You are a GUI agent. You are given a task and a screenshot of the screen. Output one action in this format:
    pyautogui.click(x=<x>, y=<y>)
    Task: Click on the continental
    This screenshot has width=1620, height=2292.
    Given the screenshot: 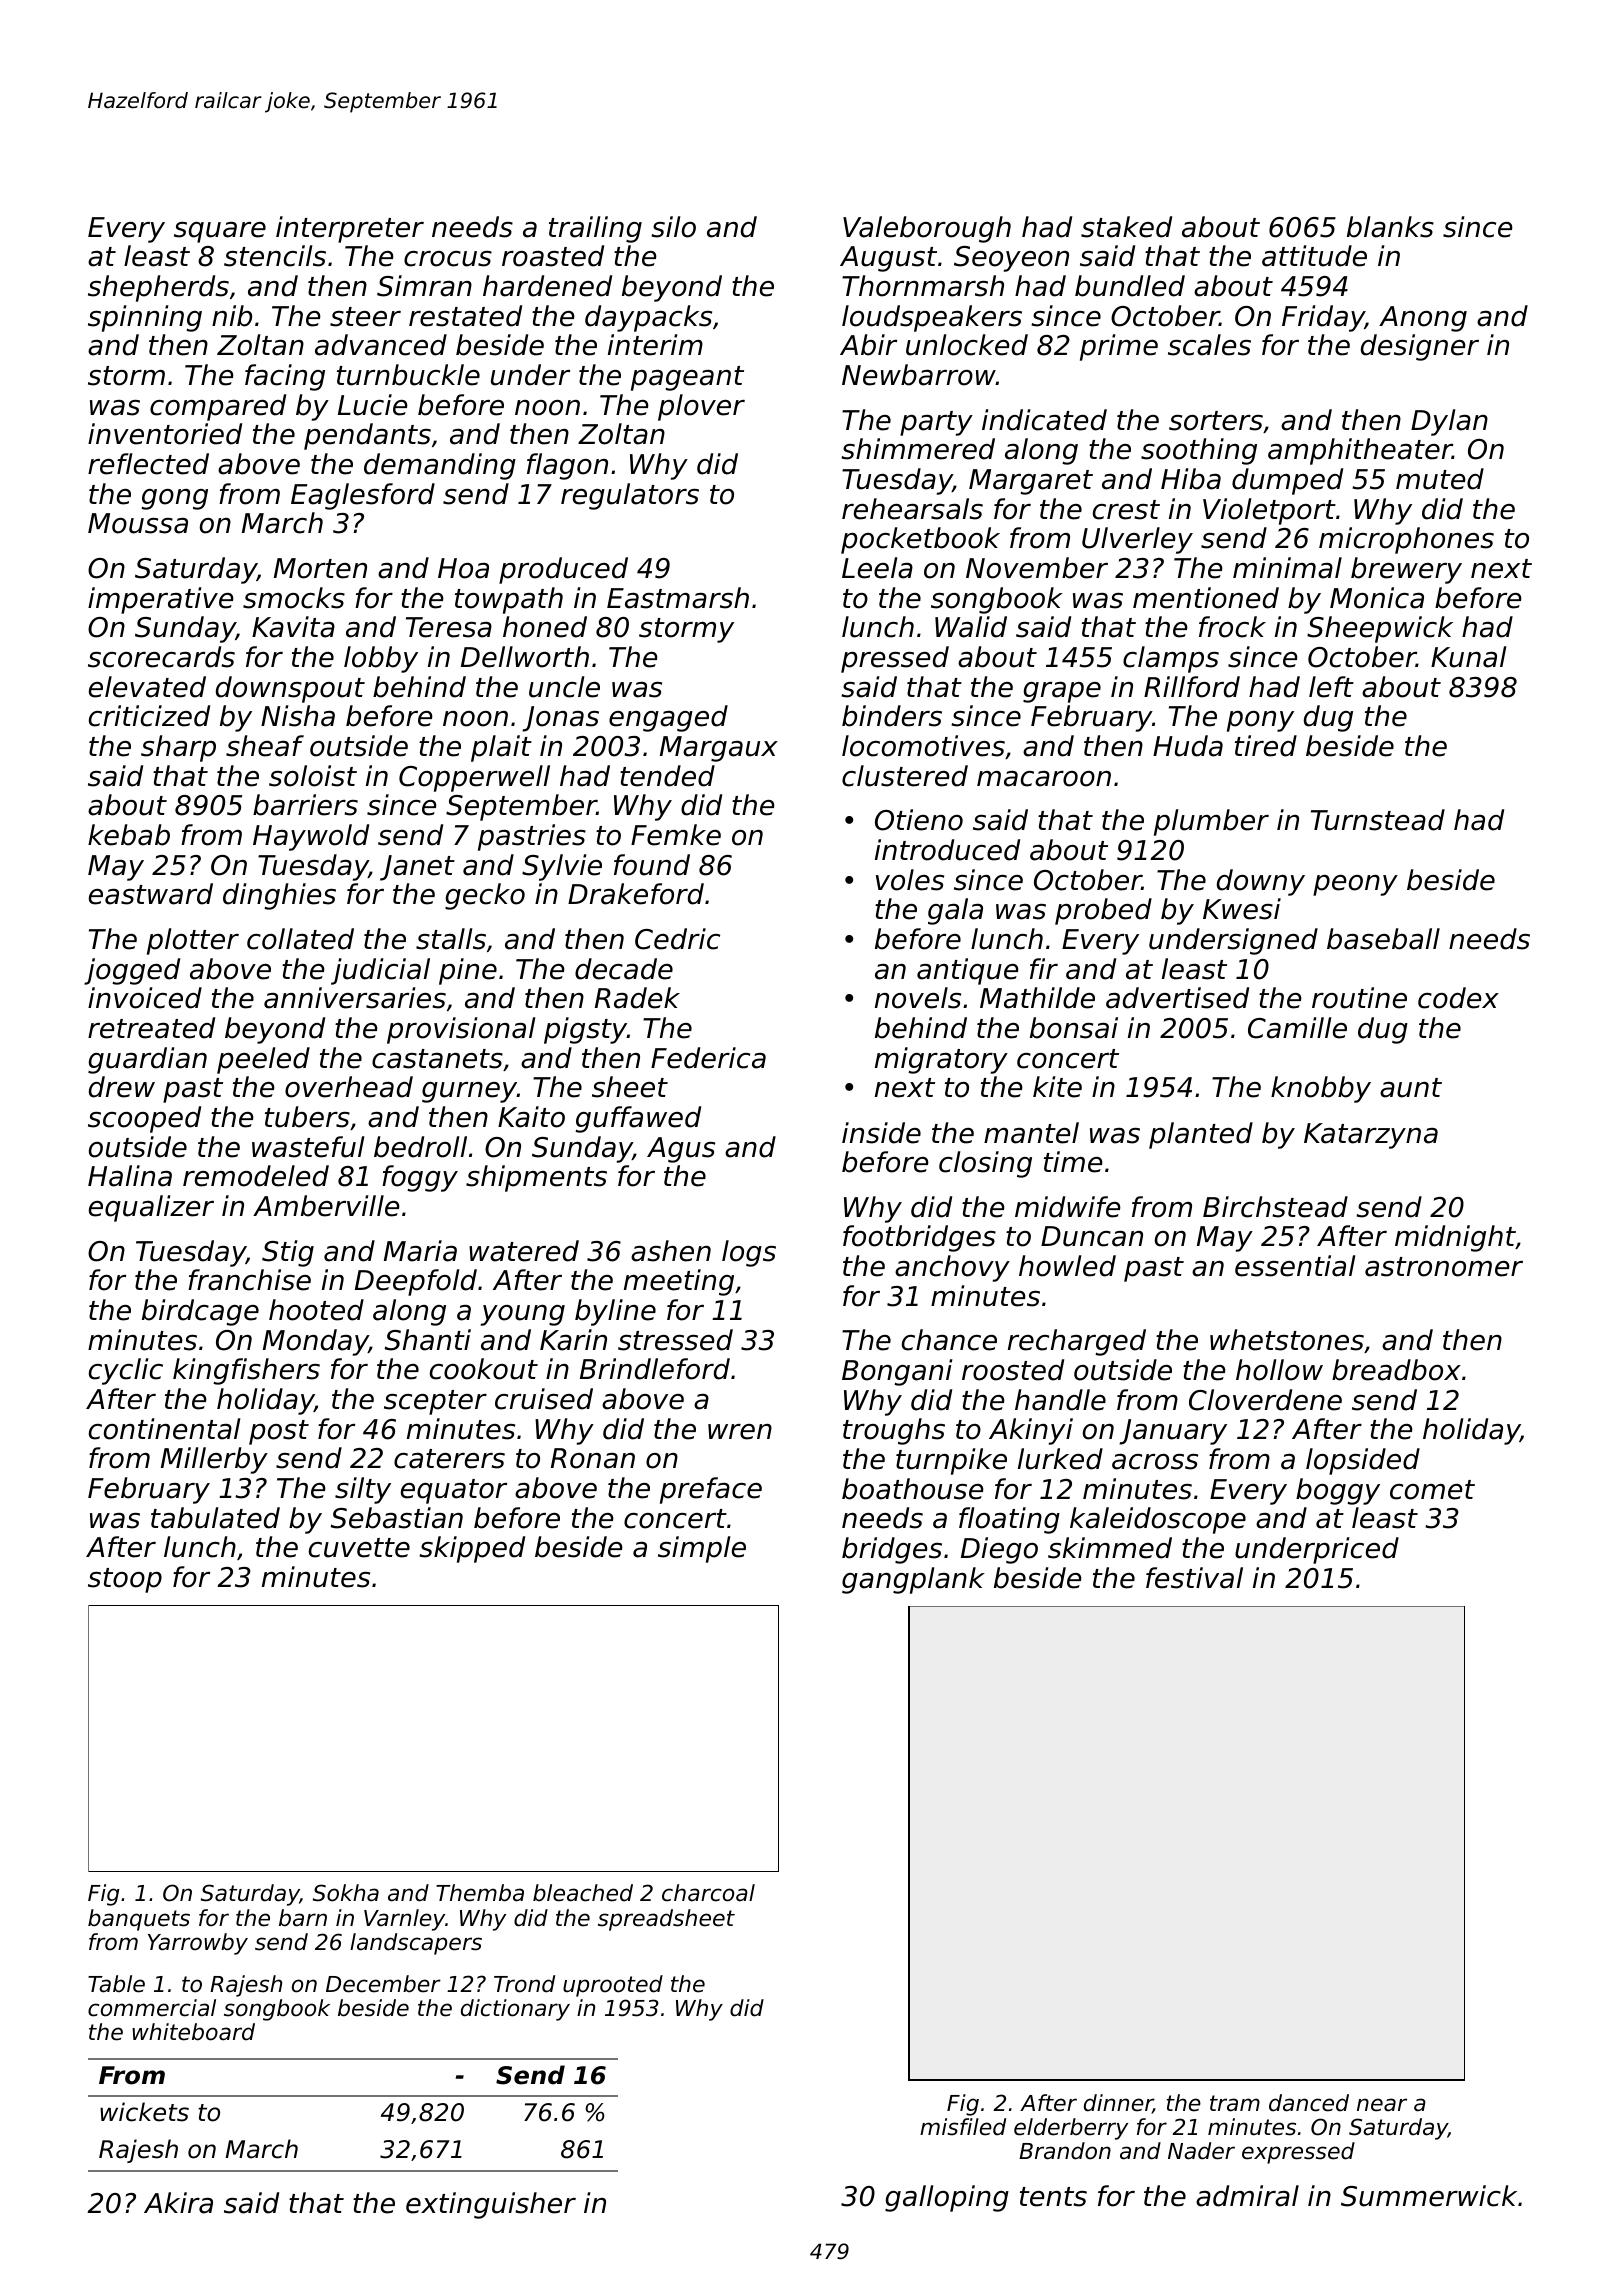 What is the action you would take?
    pyautogui.click(x=165, y=1429)
